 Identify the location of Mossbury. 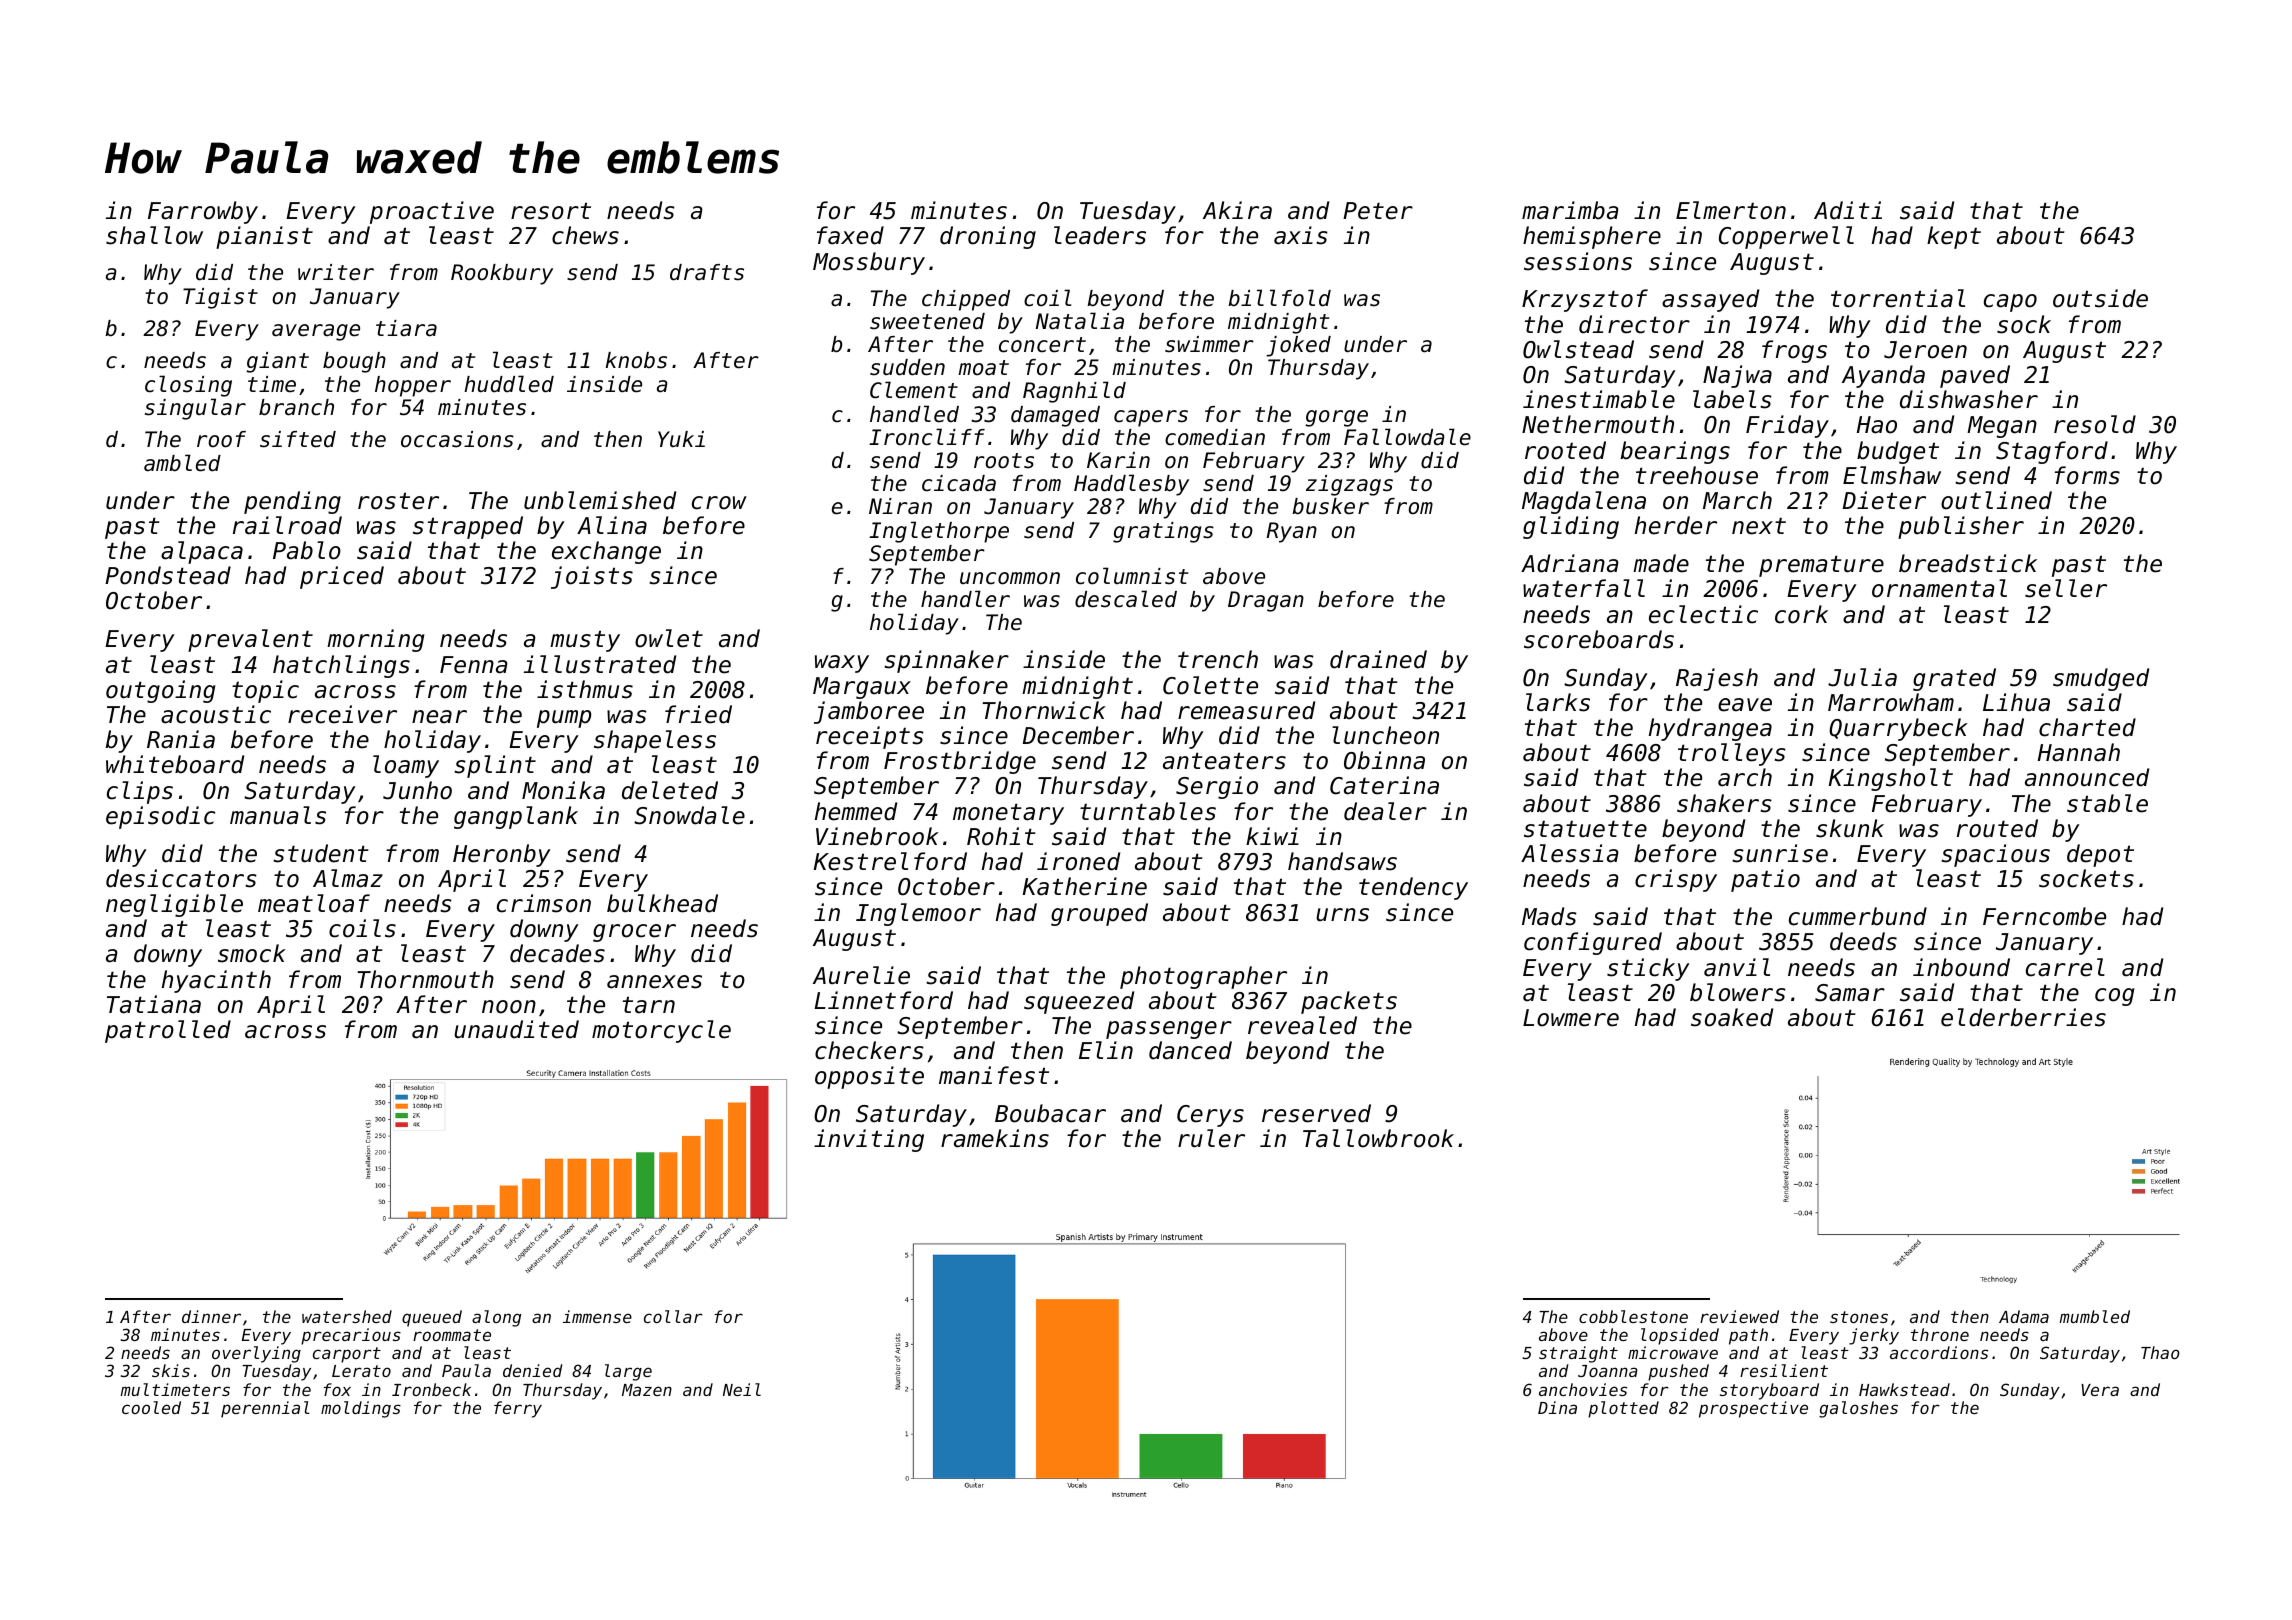
(869, 263).
